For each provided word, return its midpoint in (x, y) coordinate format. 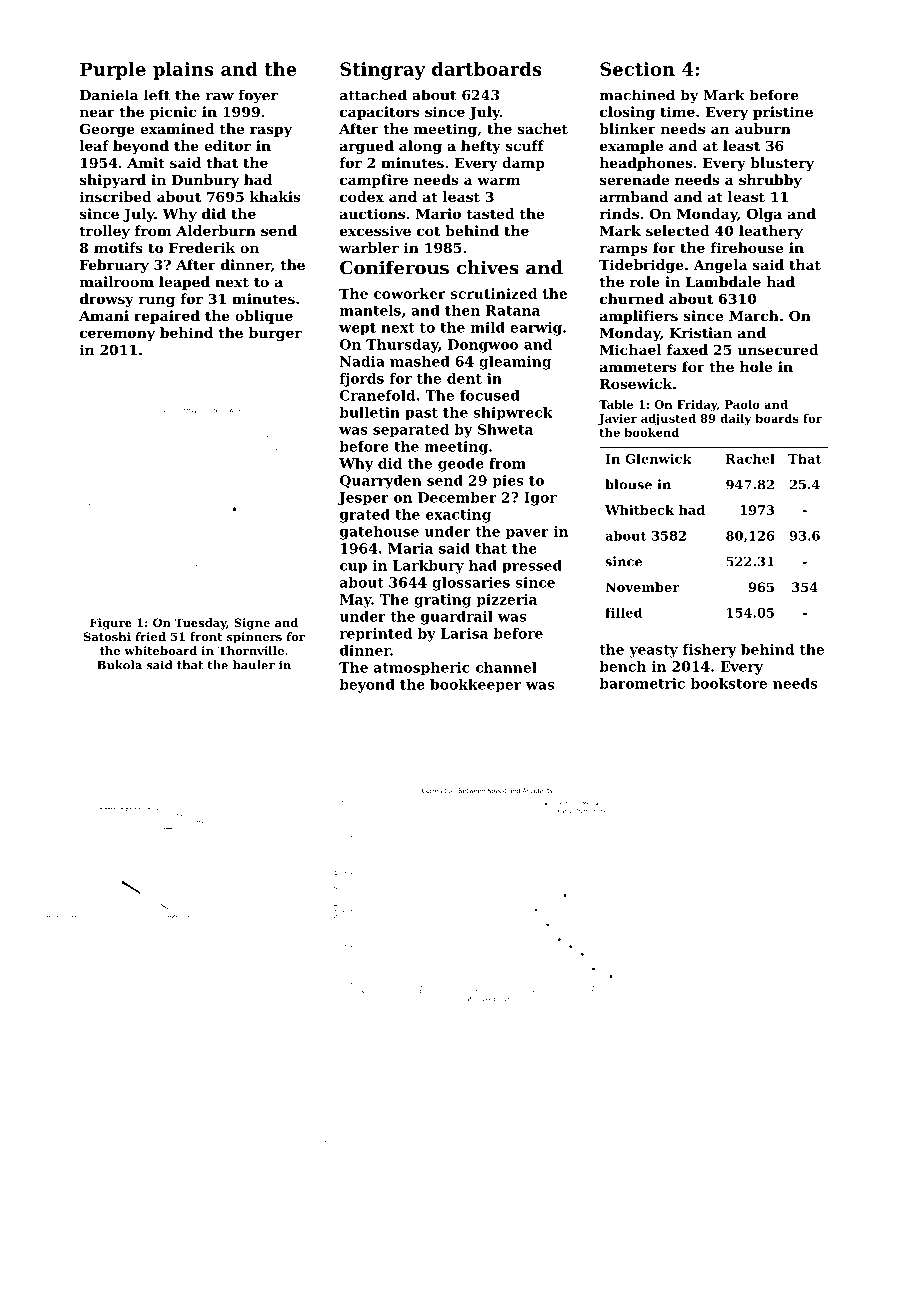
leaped (184, 283)
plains (183, 71)
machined (637, 95)
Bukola (119, 665)
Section (637, 69)
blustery (782, 164)
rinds (619, 213)
